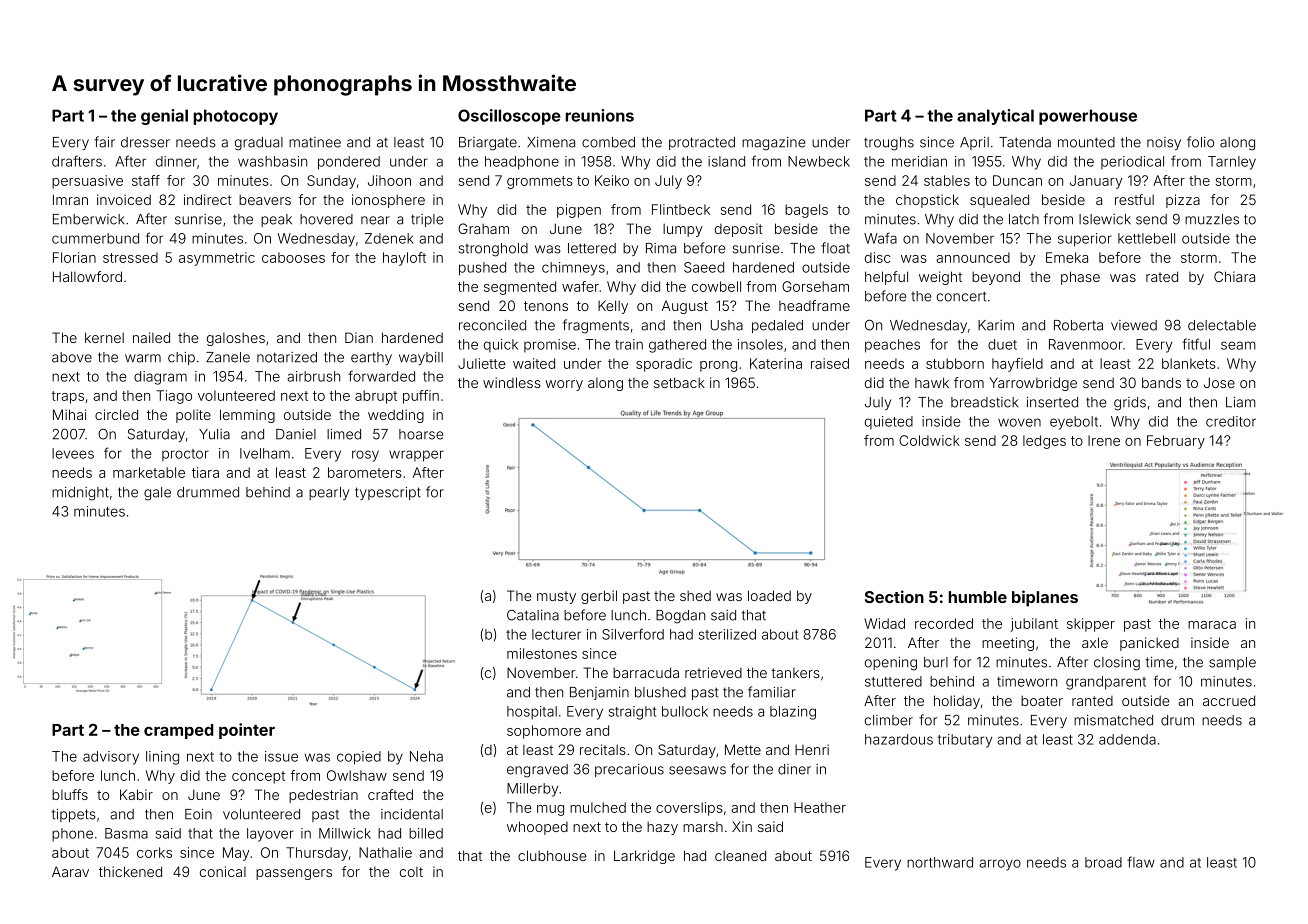 This screenshot has height=924, width=1308. What do you see at coordinates (564, 385) in the screenshot?
I see `worry` at bounding box center [564, 385].
